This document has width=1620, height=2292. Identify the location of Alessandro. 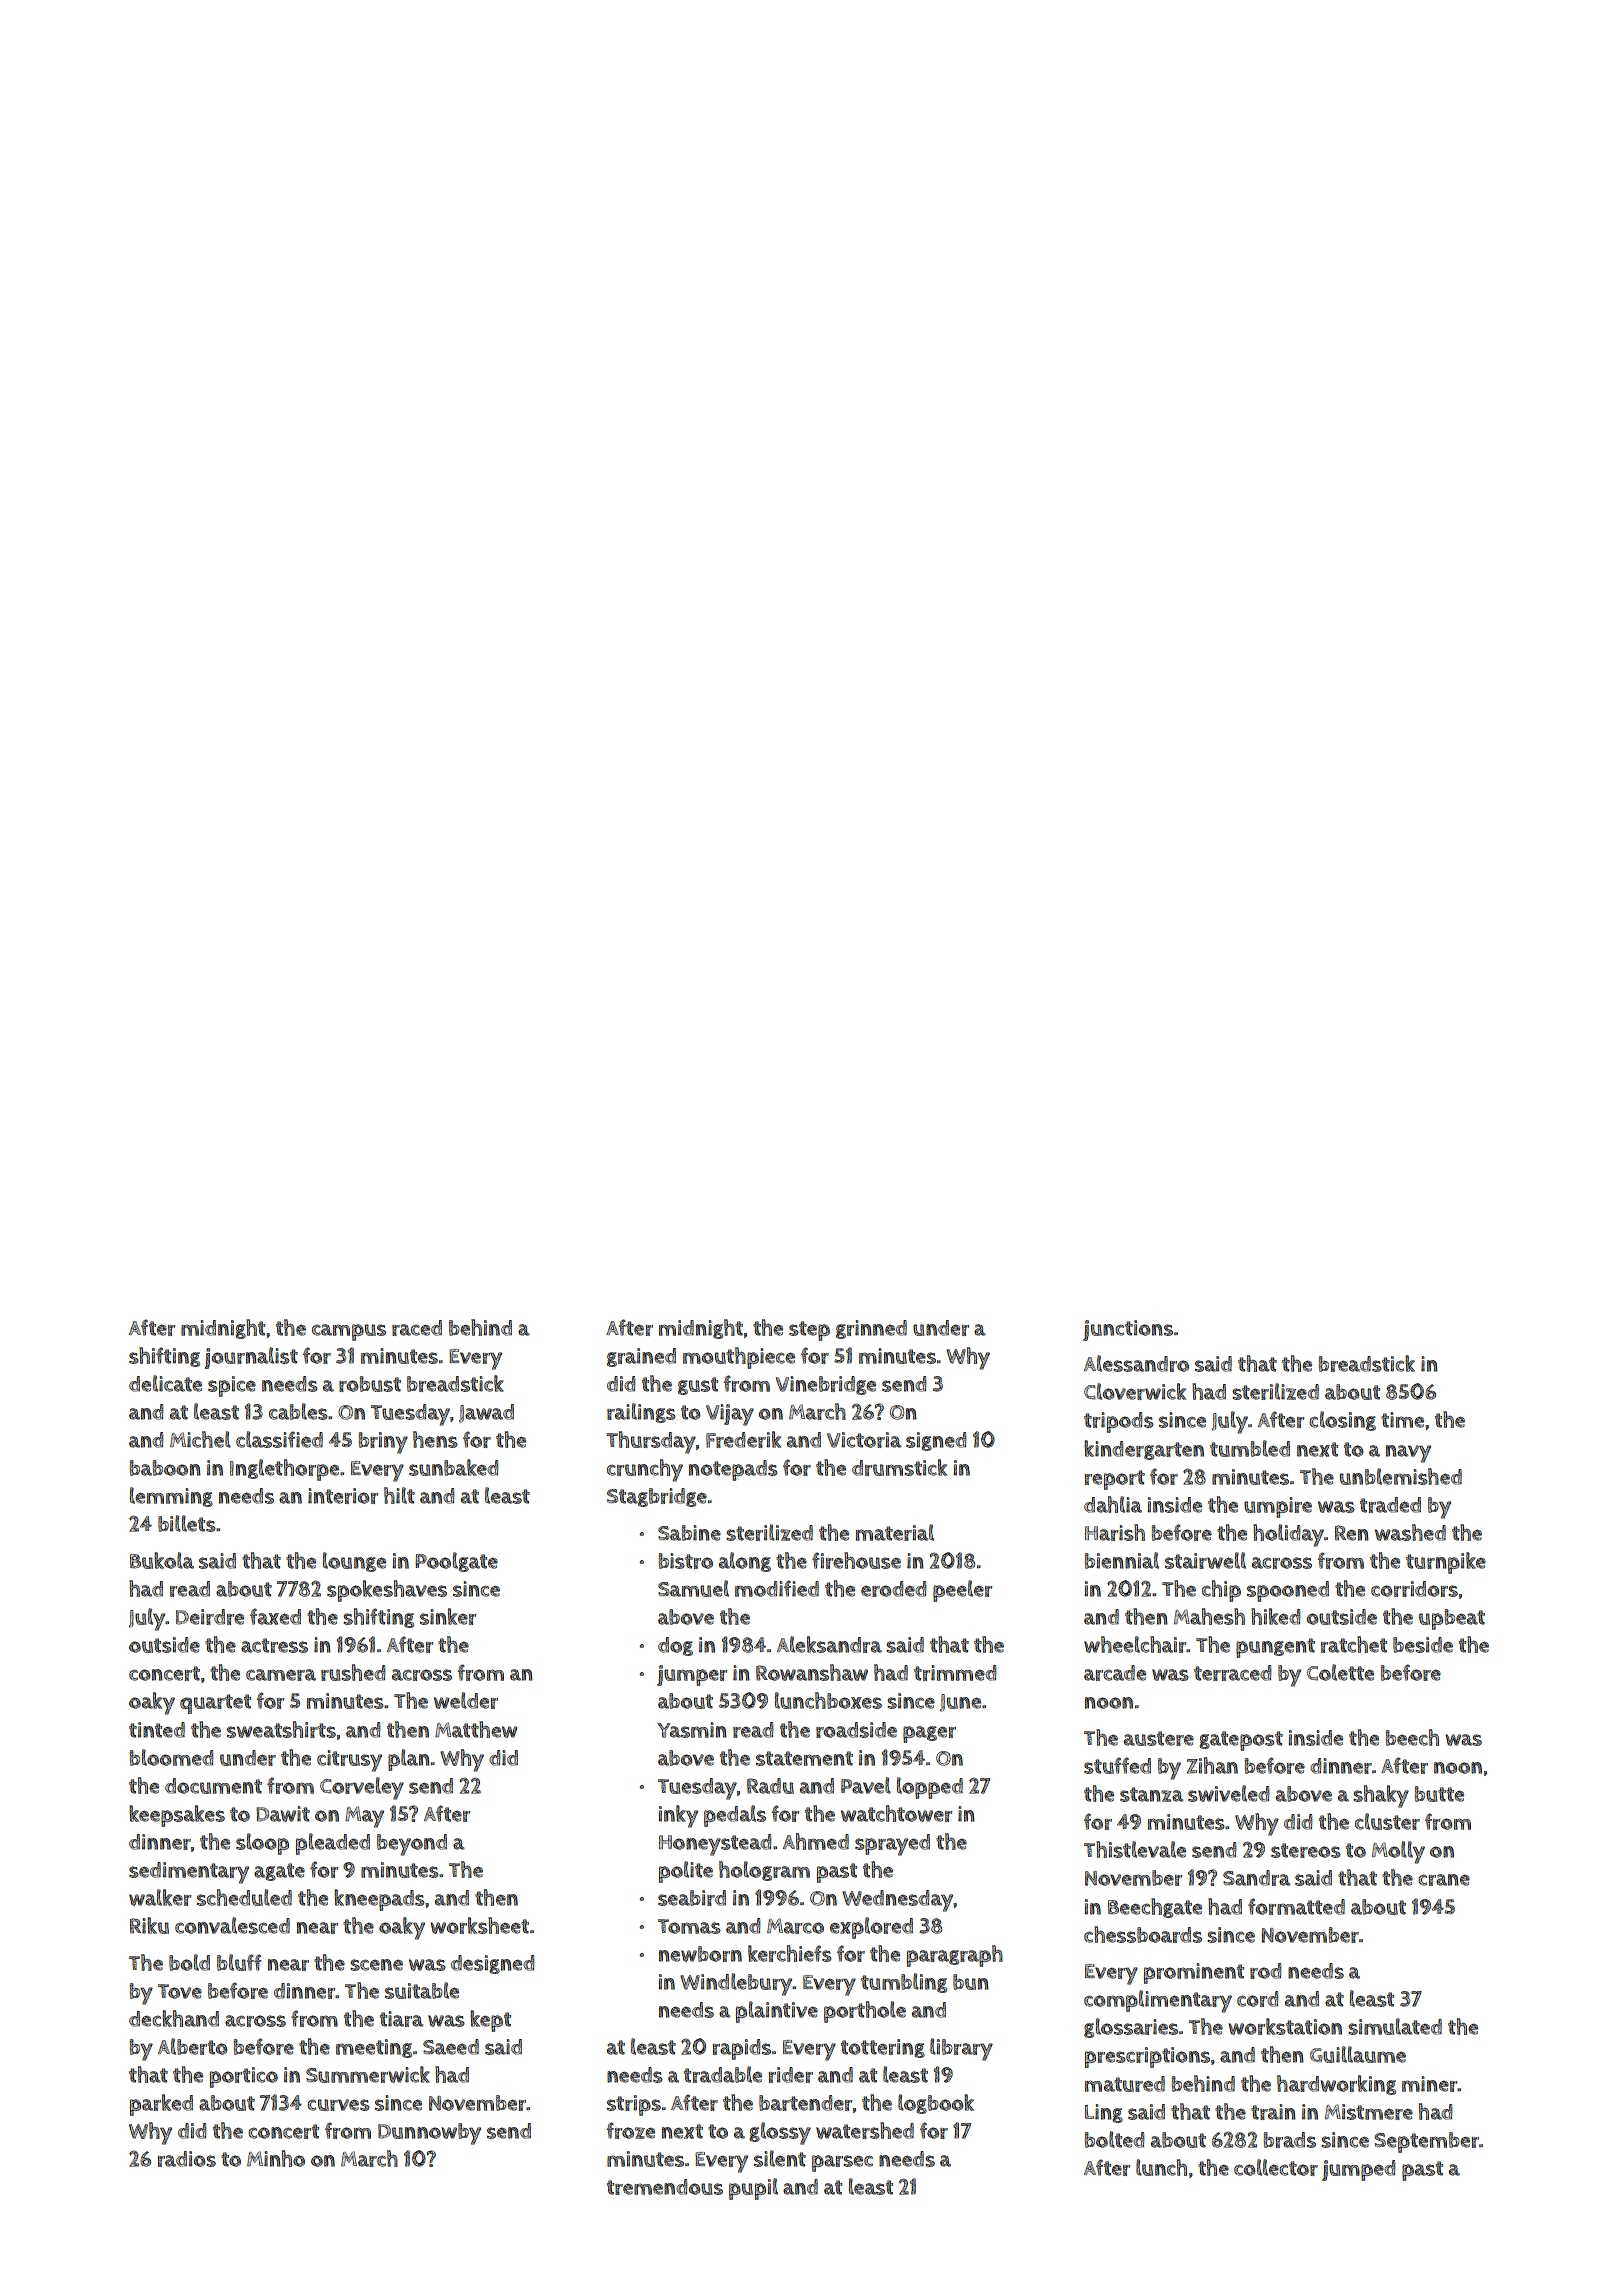
(1136, 1363).
